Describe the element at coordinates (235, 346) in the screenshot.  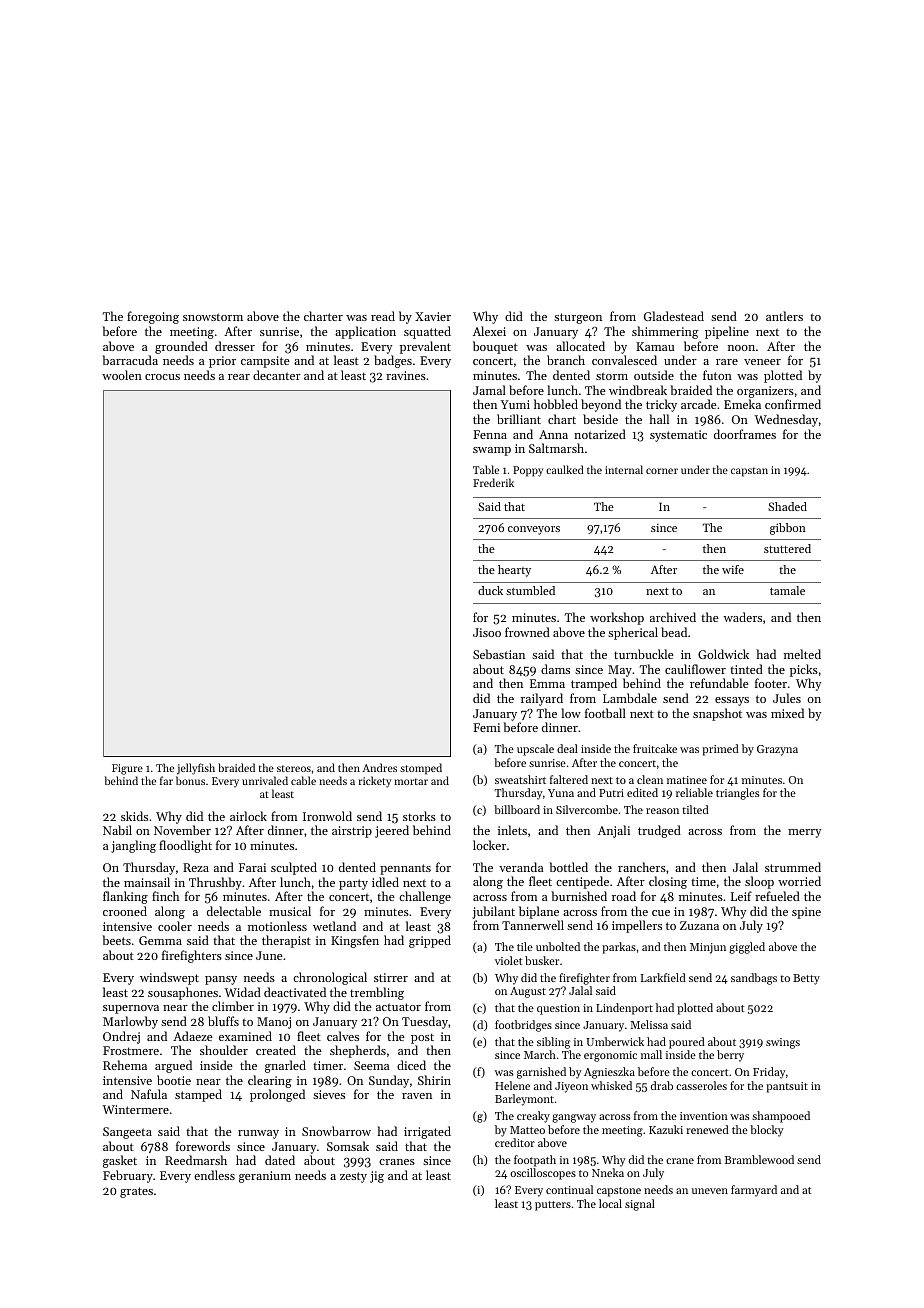
I see `dresser` at that location.
